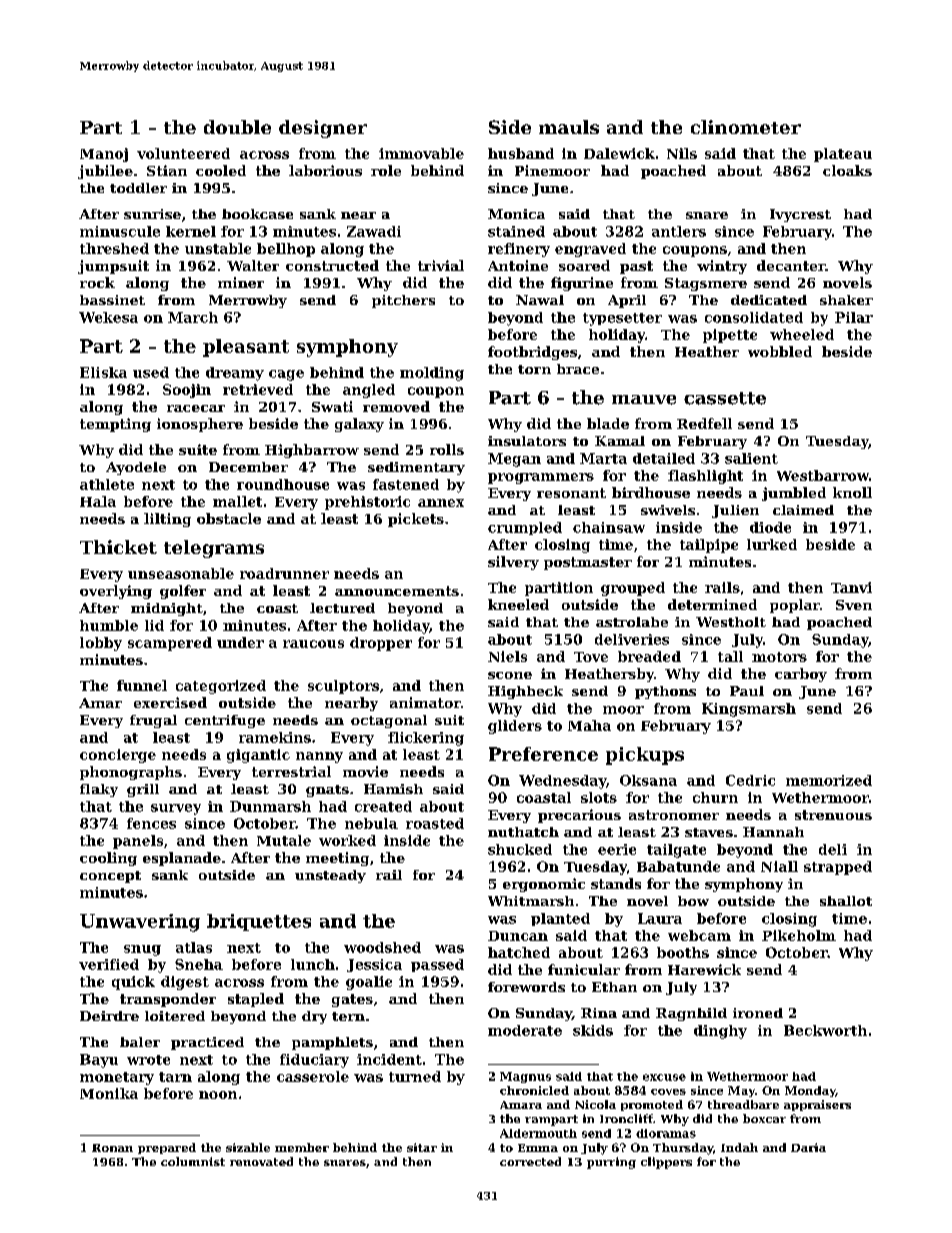 Image resolution: width=952 pixels, height=1233 pixels. I want to click on tarn, so click(175, 1077).
